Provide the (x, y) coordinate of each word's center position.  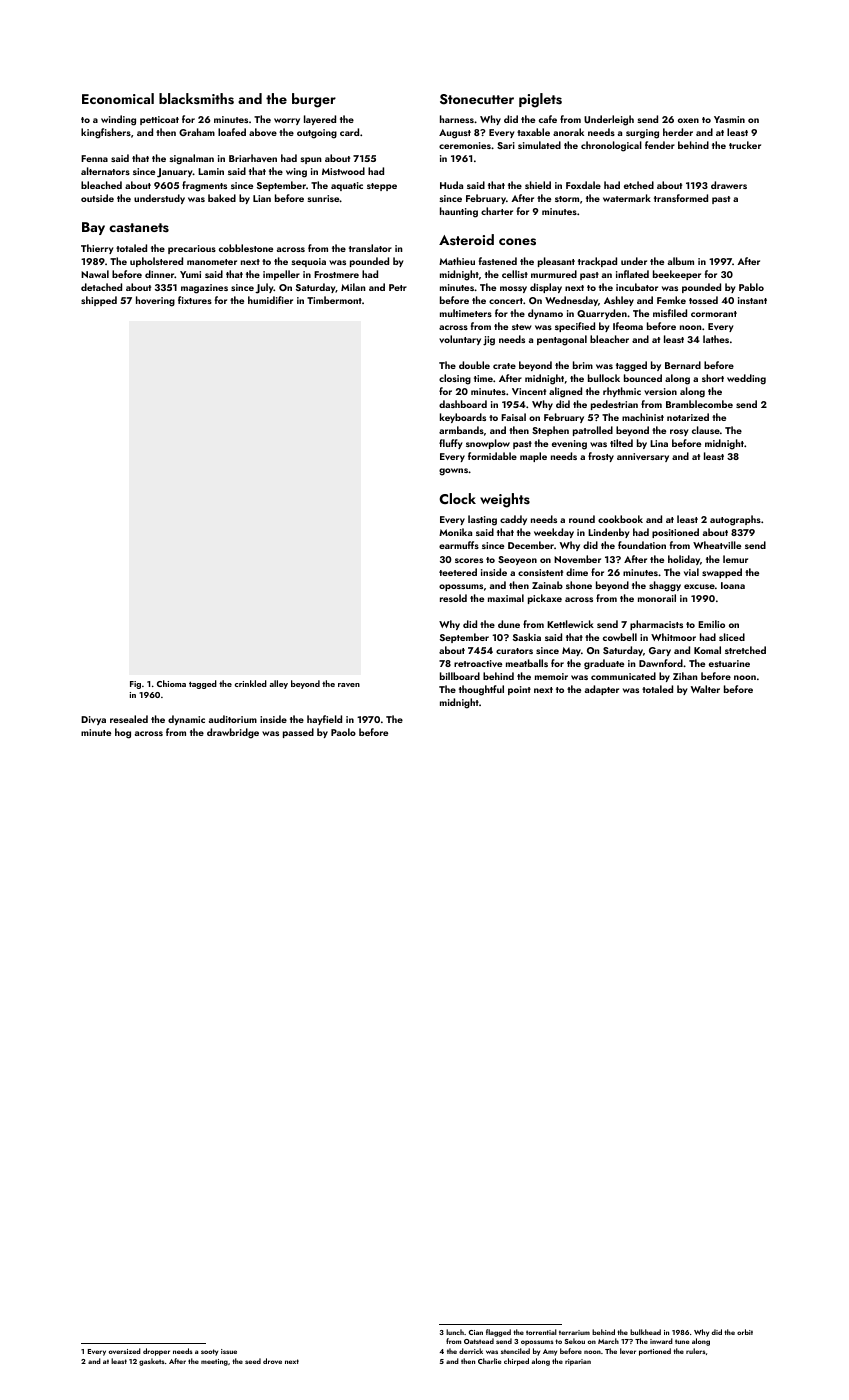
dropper (156, 1352)
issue (229, 1351)
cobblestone (246, 248)
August (455, 134)
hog (123, 733)
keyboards (463, 418)
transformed (681, 198)
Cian (476, 1332)
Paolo (343, 732)
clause (706, 430)
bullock (604, 378)
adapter (602, 690)
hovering (155, 301)
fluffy (451, 444)
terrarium (574, 1332)
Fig (135, 685)
